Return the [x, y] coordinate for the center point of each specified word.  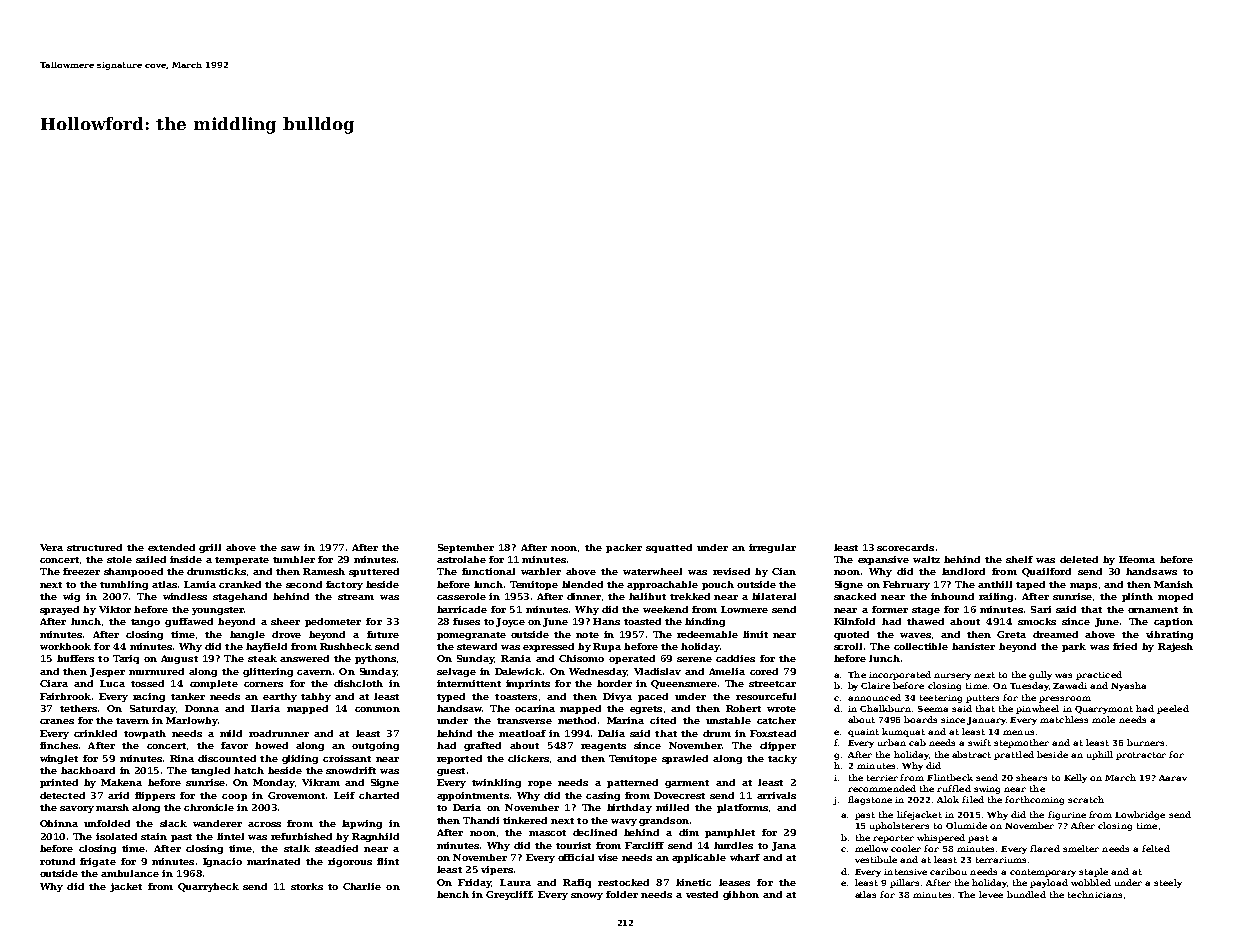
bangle [247, 635]
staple [1093, 872]
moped [1175, 597]
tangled [210, 771]
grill [210, 548]
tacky [782, 759]
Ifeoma [1137, 559]
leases [734, 882]
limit [755, 634]
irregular [772, 548]
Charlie [362, 886]
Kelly [1075, 778]
